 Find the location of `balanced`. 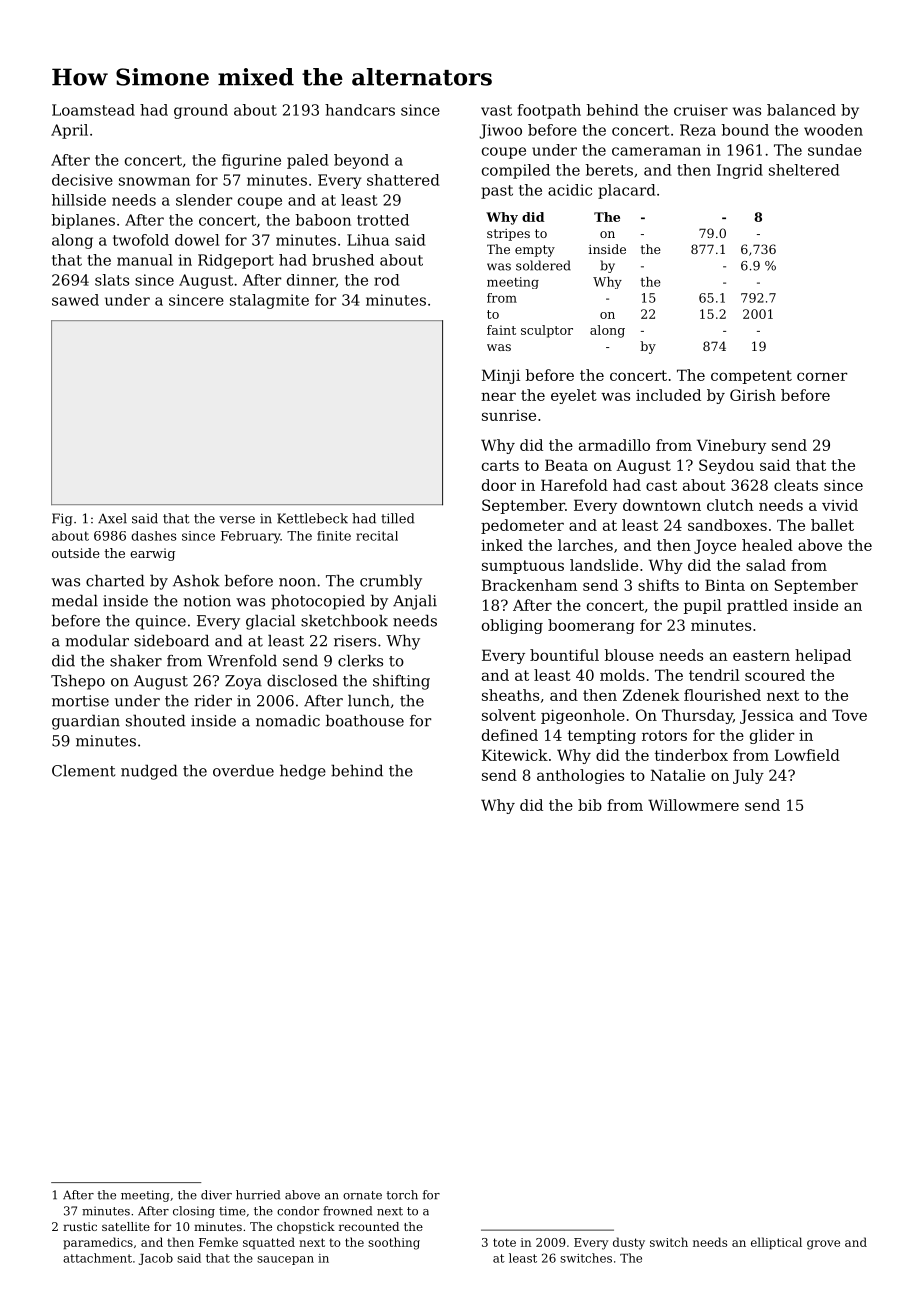

balanced is located at coordinates (801, 110).
